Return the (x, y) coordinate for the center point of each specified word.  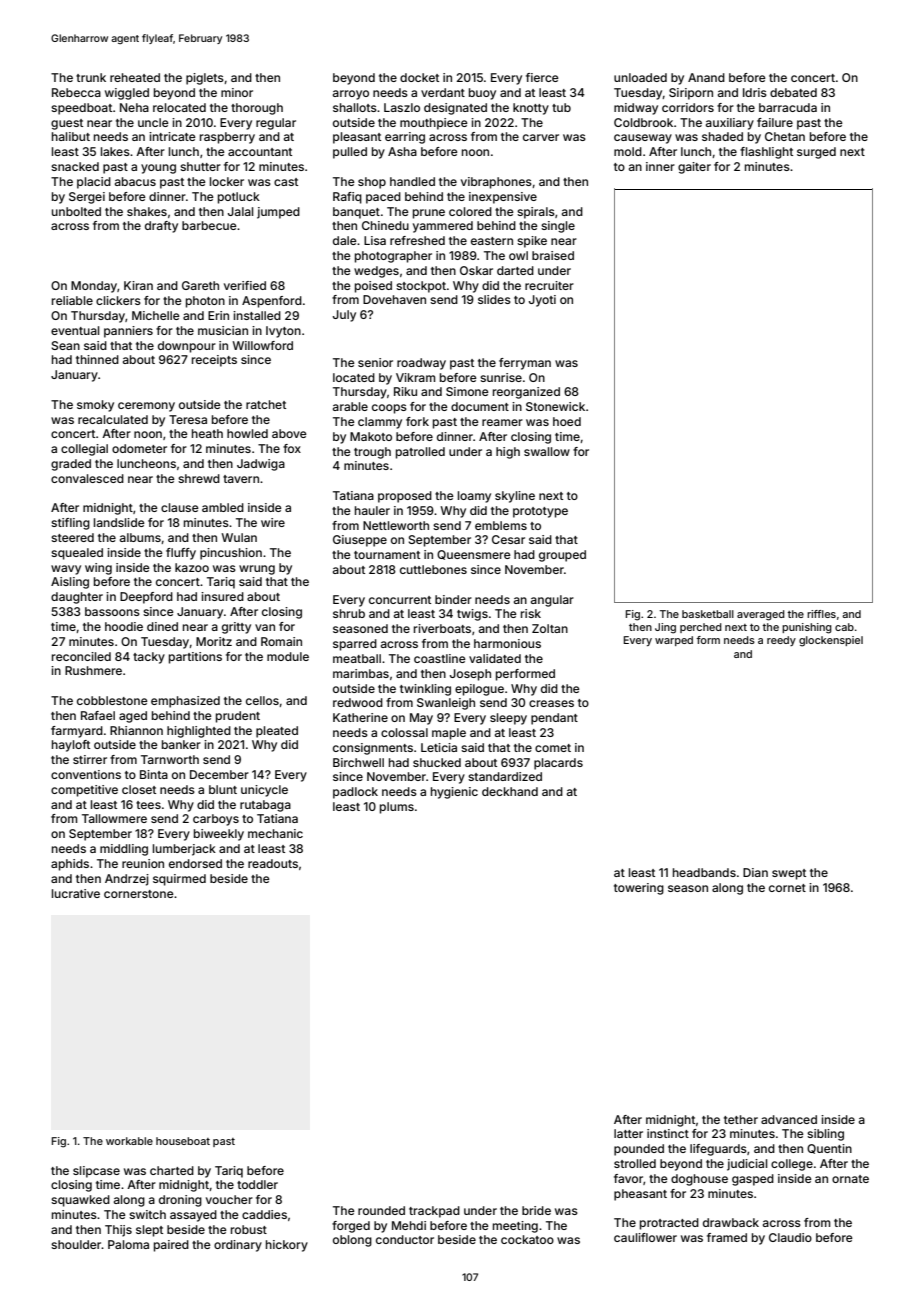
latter (628, 1133)
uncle (153, 122)
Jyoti (542, 301)
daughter (77, 598)
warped (674, 641)
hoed (567, 421)
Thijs (118, 1231)
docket (419, 77)
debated (793, 92)
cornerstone (139, 894)
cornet (787, 888)
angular (552, 601)
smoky (95, 406)
